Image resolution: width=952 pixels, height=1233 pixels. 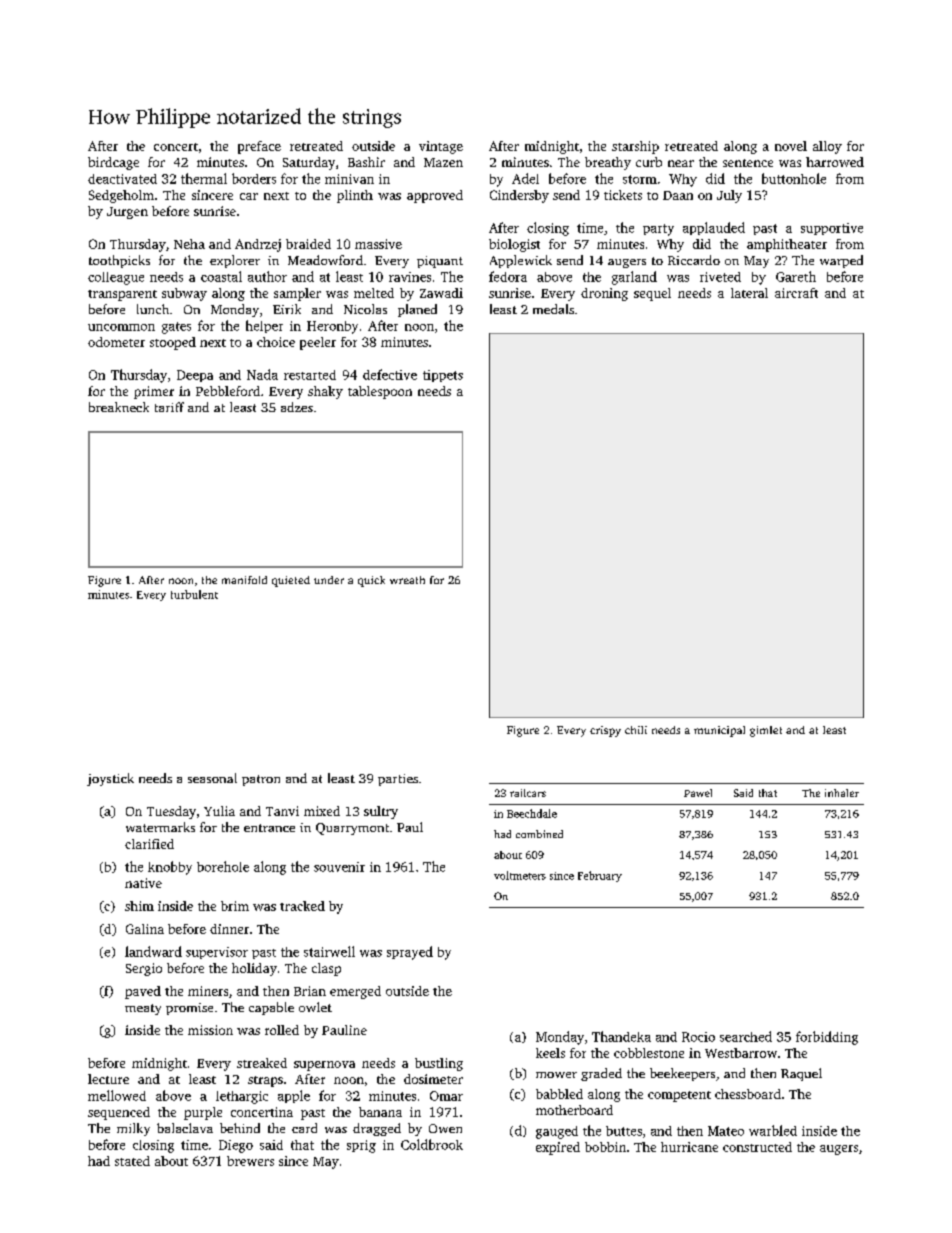 What do you see at coordinates (349, 179) in the screenshot?
I see `minivan` at bounding box center [349, 179].
